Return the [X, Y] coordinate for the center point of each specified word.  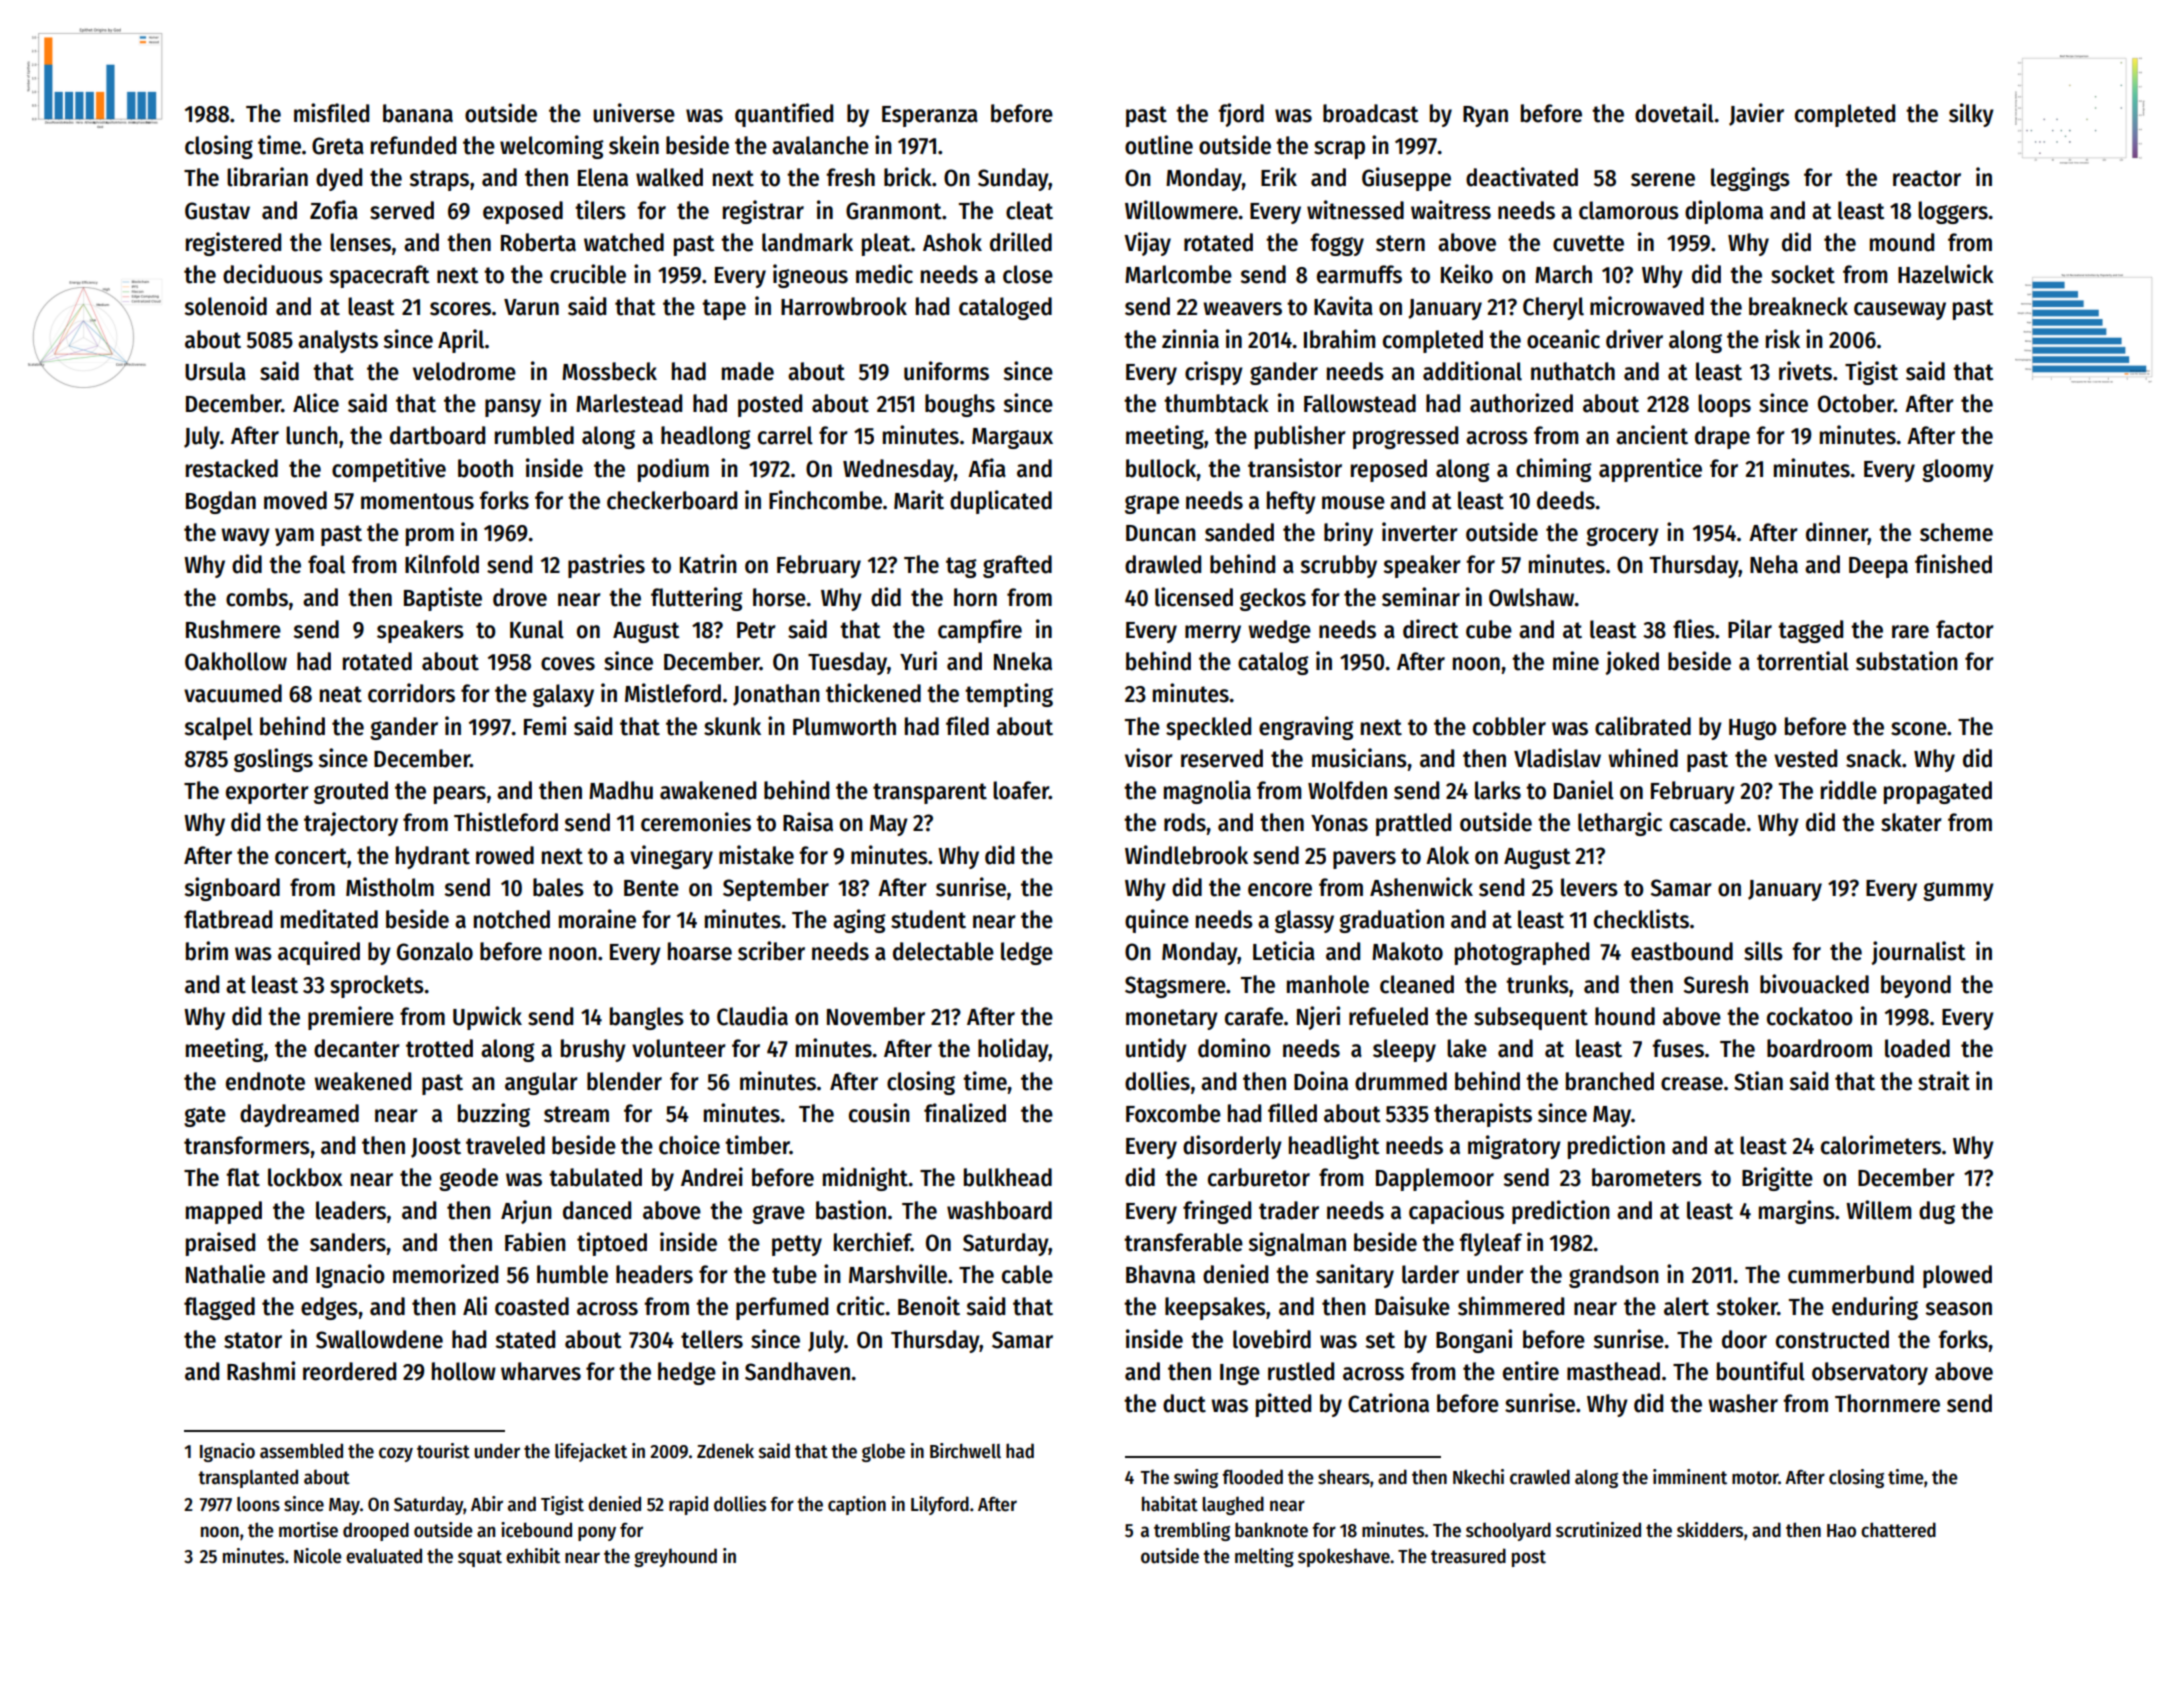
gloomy [1958, 470]
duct [1184, 1403]
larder [1430, 1274]
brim [207, 951]
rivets [1805, 371]
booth [485, 468]
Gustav [217, 211]
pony [597, 1533]
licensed [1194, 597]
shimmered [1511, 1306]
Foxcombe [1173, 1113]
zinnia [1190, 339]
